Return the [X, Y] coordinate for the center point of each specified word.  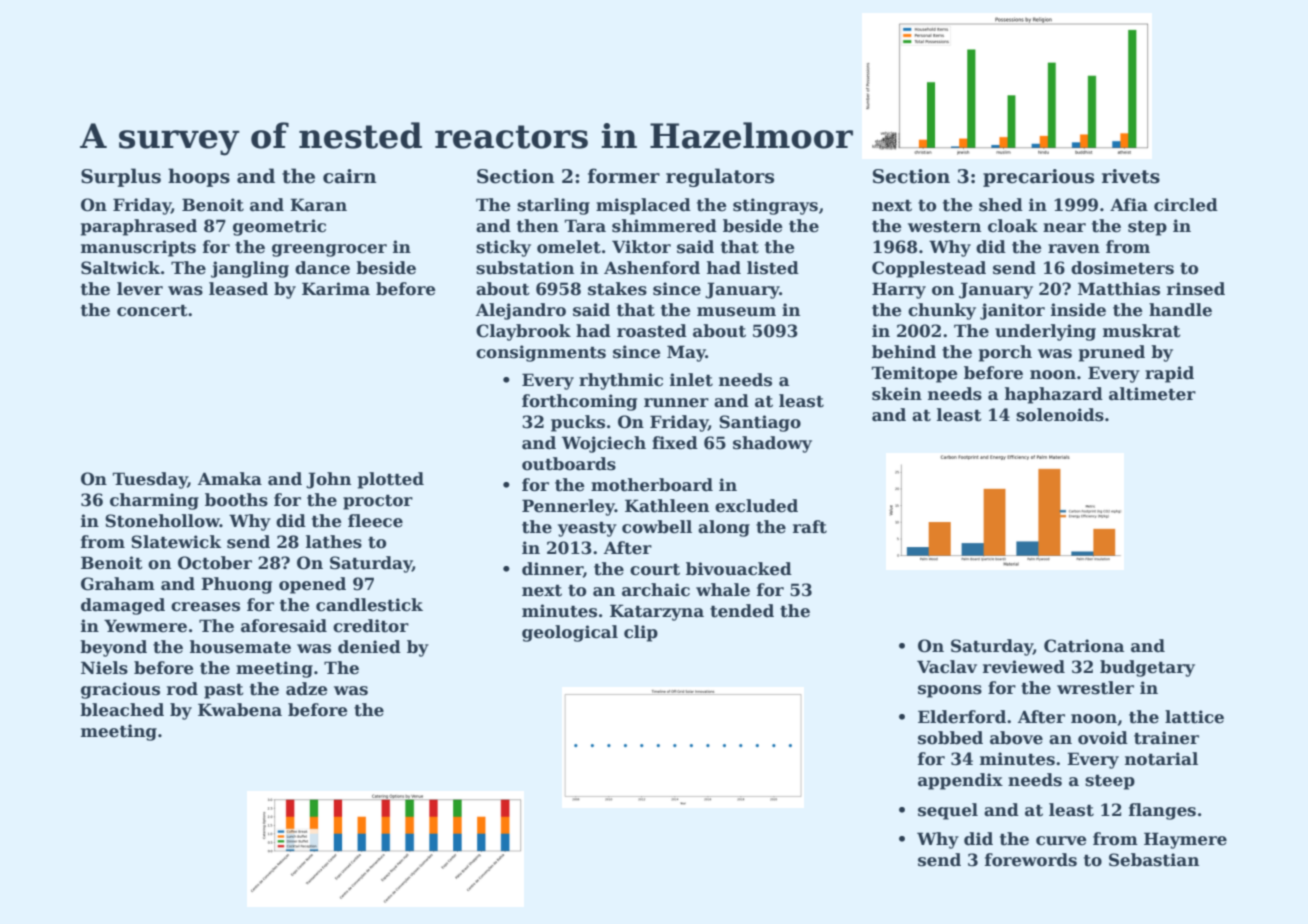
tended [742, 611]
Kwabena [240, 710]
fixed [675, 443]
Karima [336, 289]
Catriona [1084, 646]
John [328, 480]
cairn [350, 176]
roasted [652, 331]
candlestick [369, 605]
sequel [948, 811]
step [1147, 228]
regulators [720, 177]
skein [897, 394]
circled [1186, 205]
